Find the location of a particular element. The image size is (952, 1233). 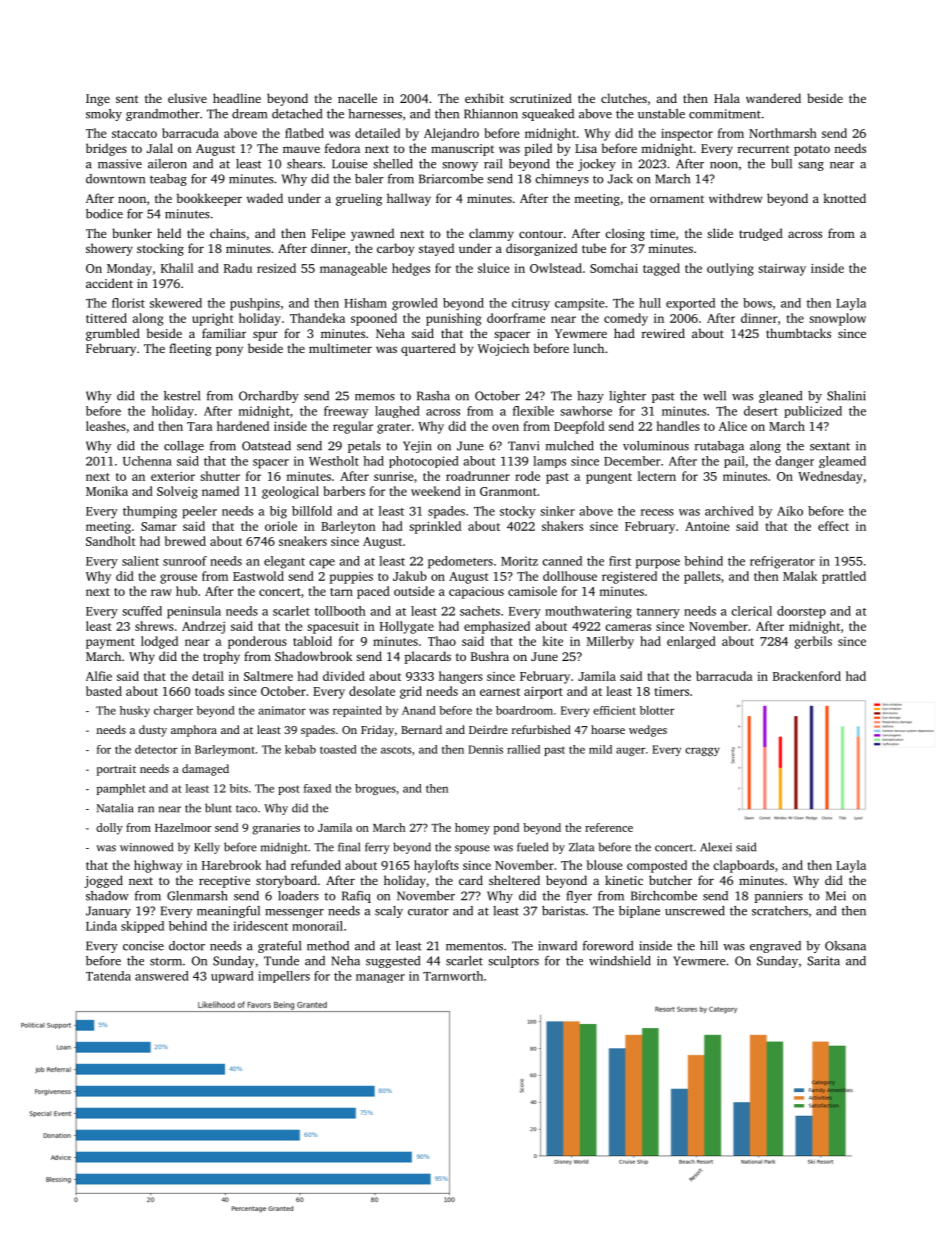

refunded is located at coordinates (316, 865).
